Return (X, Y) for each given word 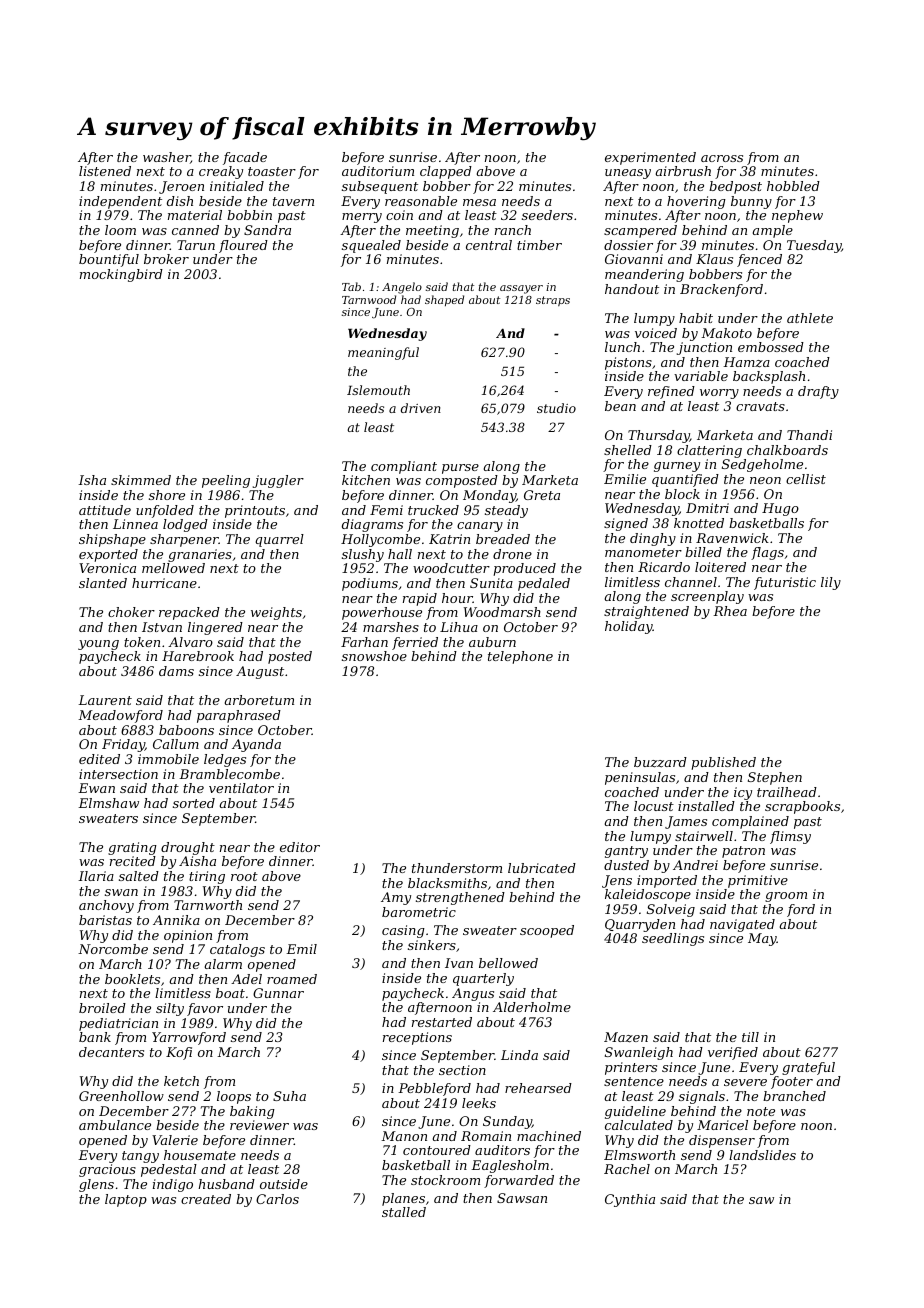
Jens (617, 881)
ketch (181, 1081)
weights (276, 613)
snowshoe (374, 656)
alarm (223, 964)
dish (180, 201)
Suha (289, 1096)
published (723, 763)
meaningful (383, 353)
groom (786, 897)
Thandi (809, 435)
